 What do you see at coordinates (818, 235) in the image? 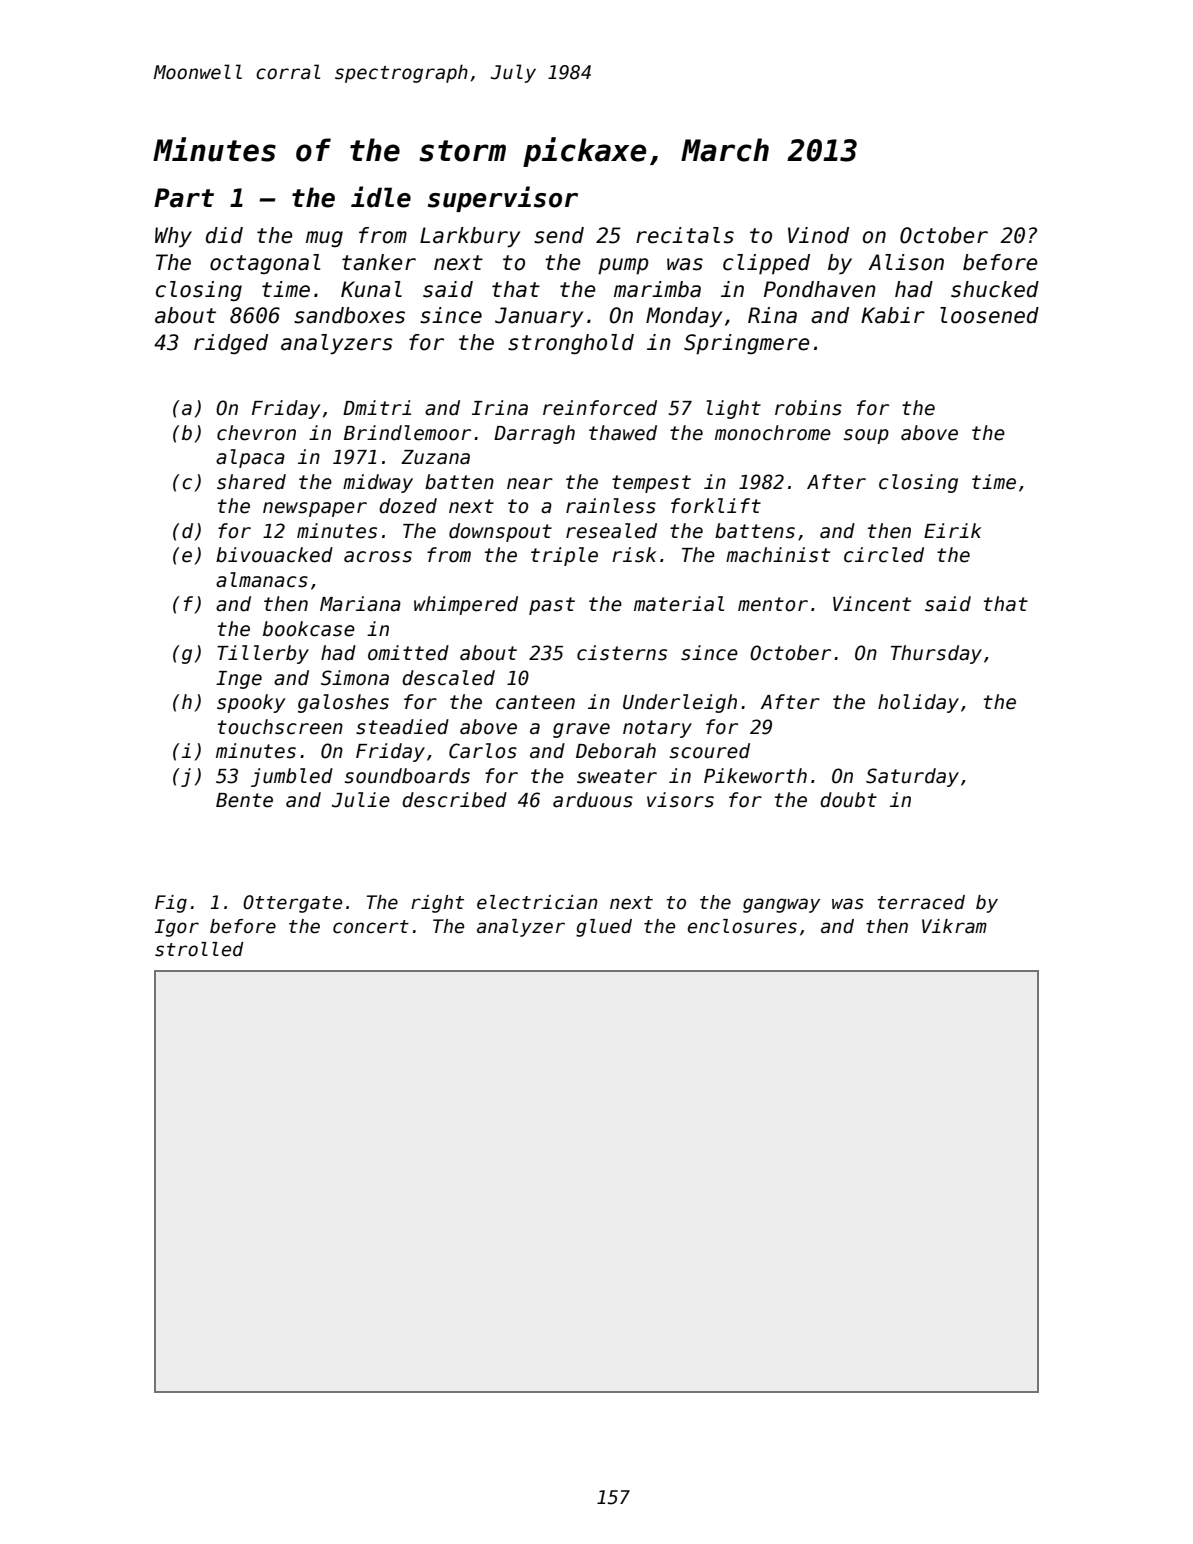
I see `Vinod` at bounding box center [818, 235].
